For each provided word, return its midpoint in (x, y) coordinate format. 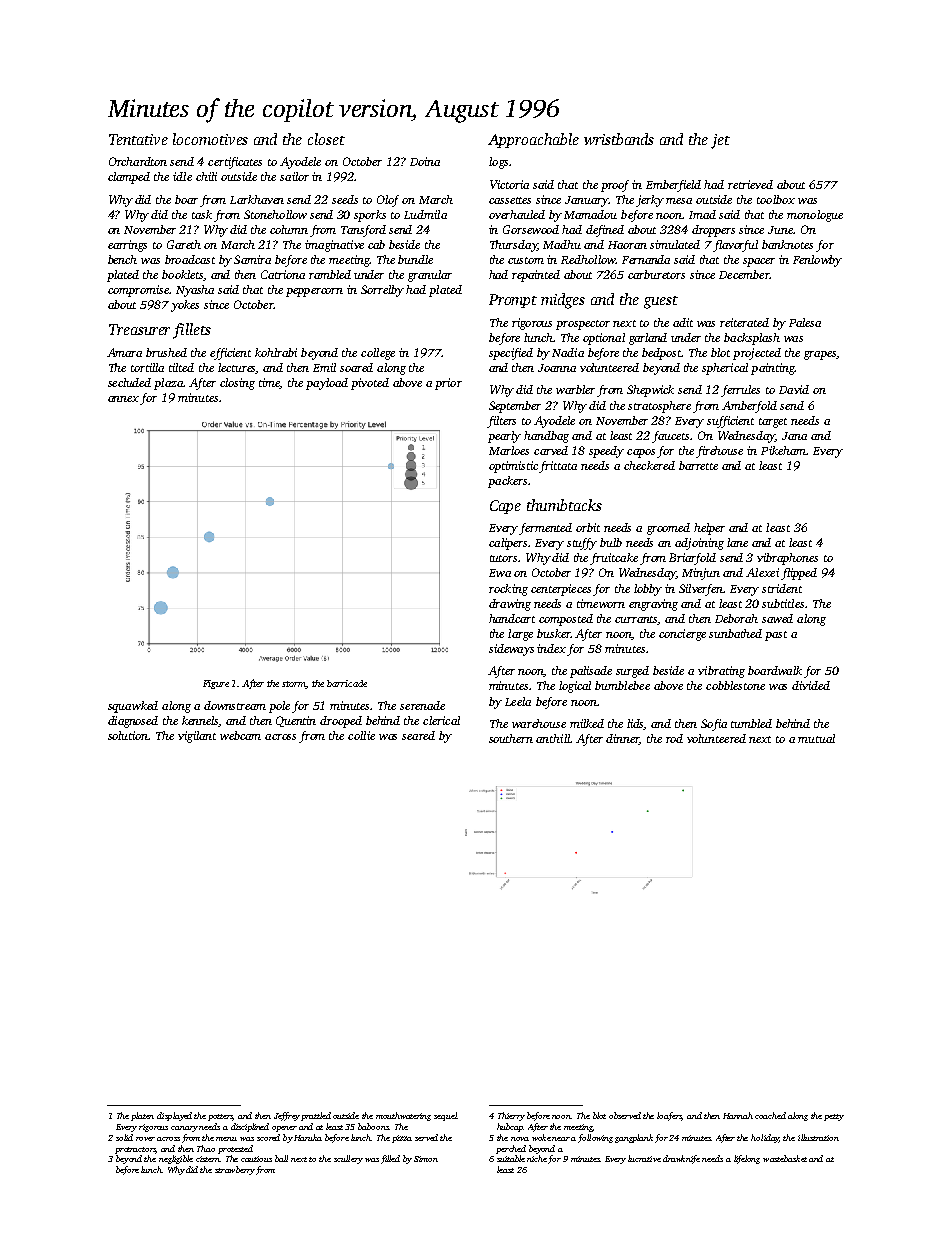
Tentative (138, 139)
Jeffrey (287, 1116)
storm (294, 685)
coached (770, 1115)
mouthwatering (403, 1116)
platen (142, 1116)
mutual (816, 738)
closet (326, 139)
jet (720, 141)
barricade (347, 683)
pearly (504, 437)
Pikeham (783, 450)
